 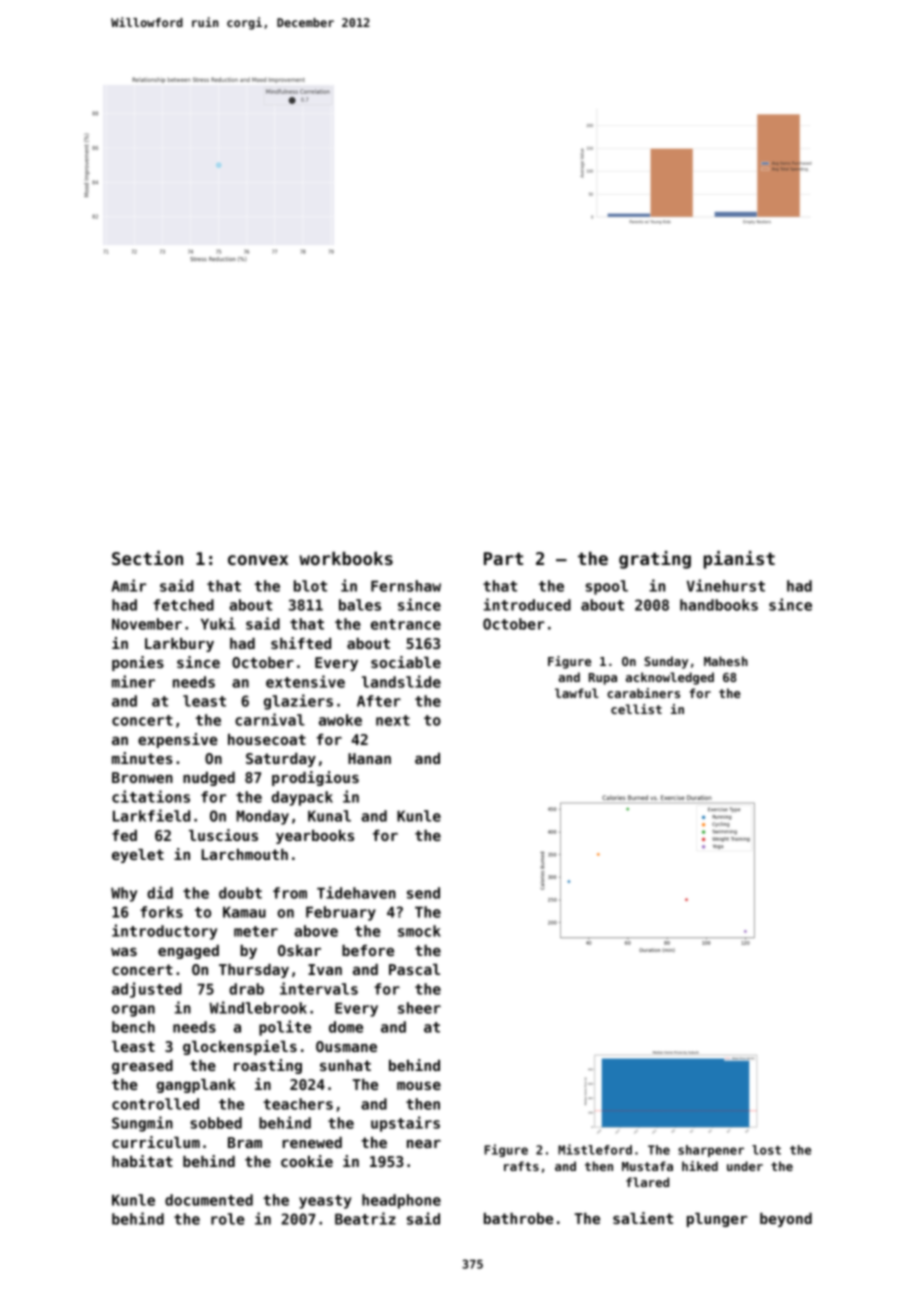 I want to click on lost, so click(x=766, y=1150).
